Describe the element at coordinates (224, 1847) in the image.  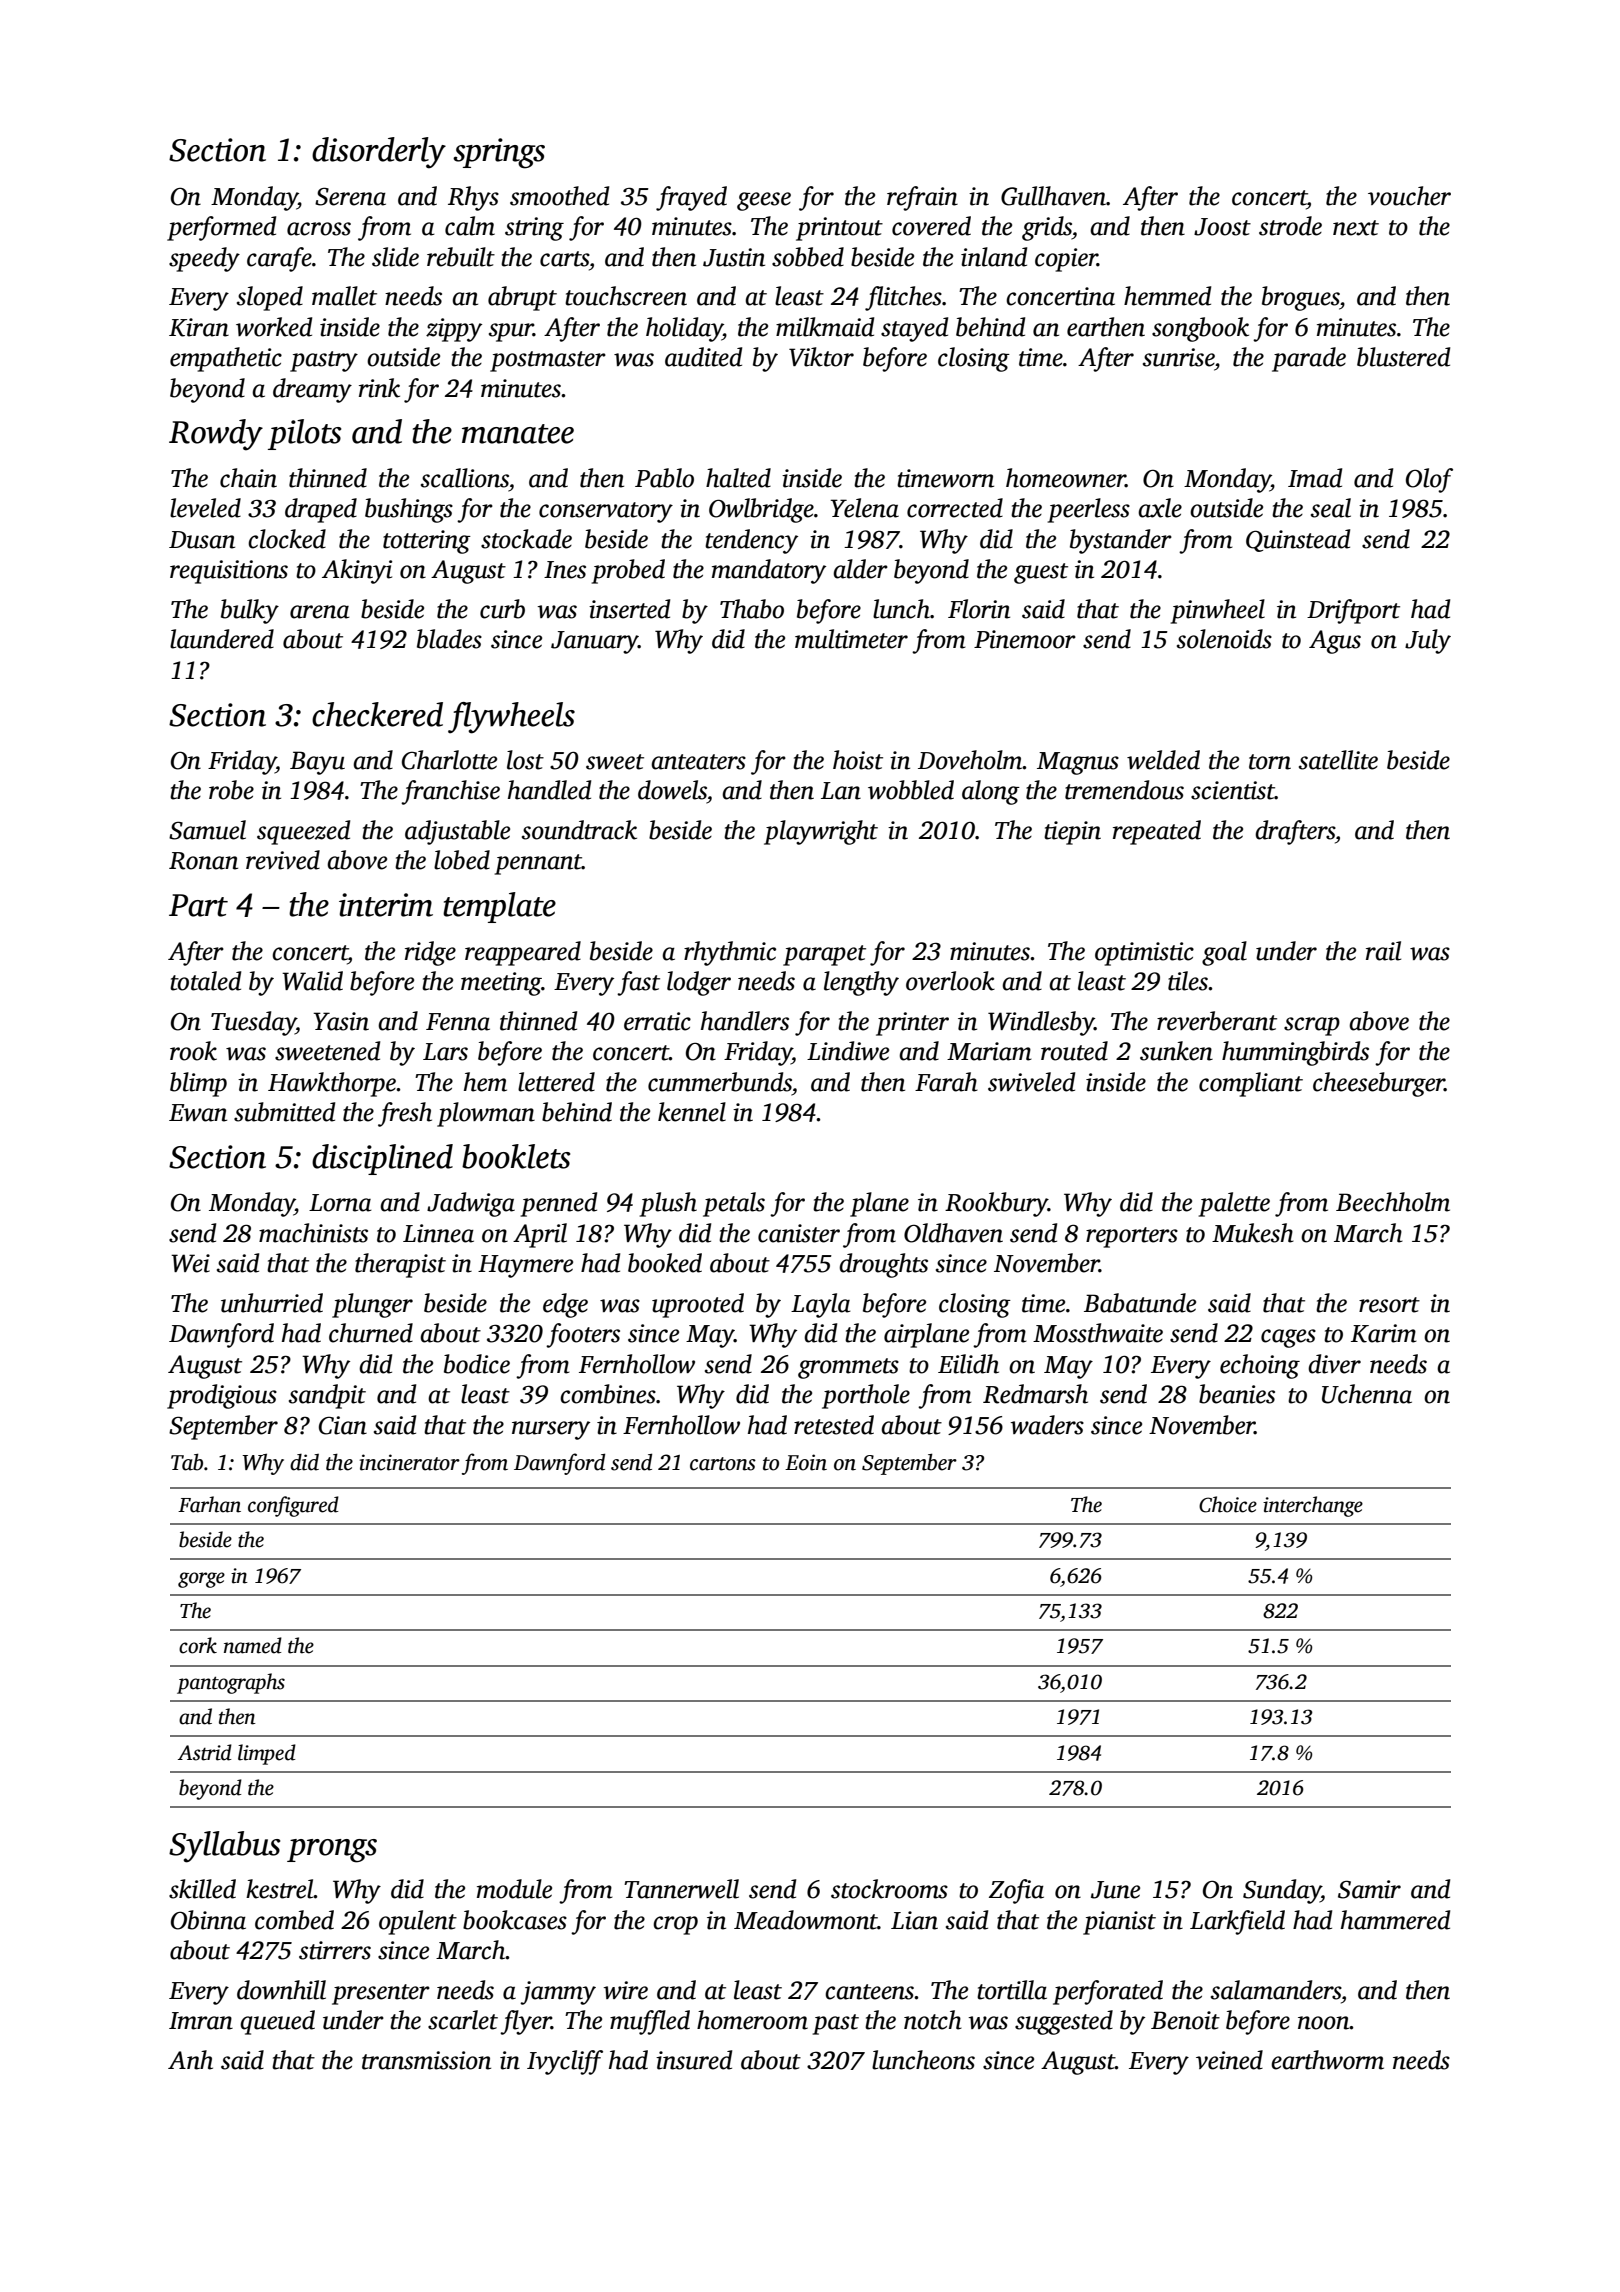
I see `Syllabus` at that location.
